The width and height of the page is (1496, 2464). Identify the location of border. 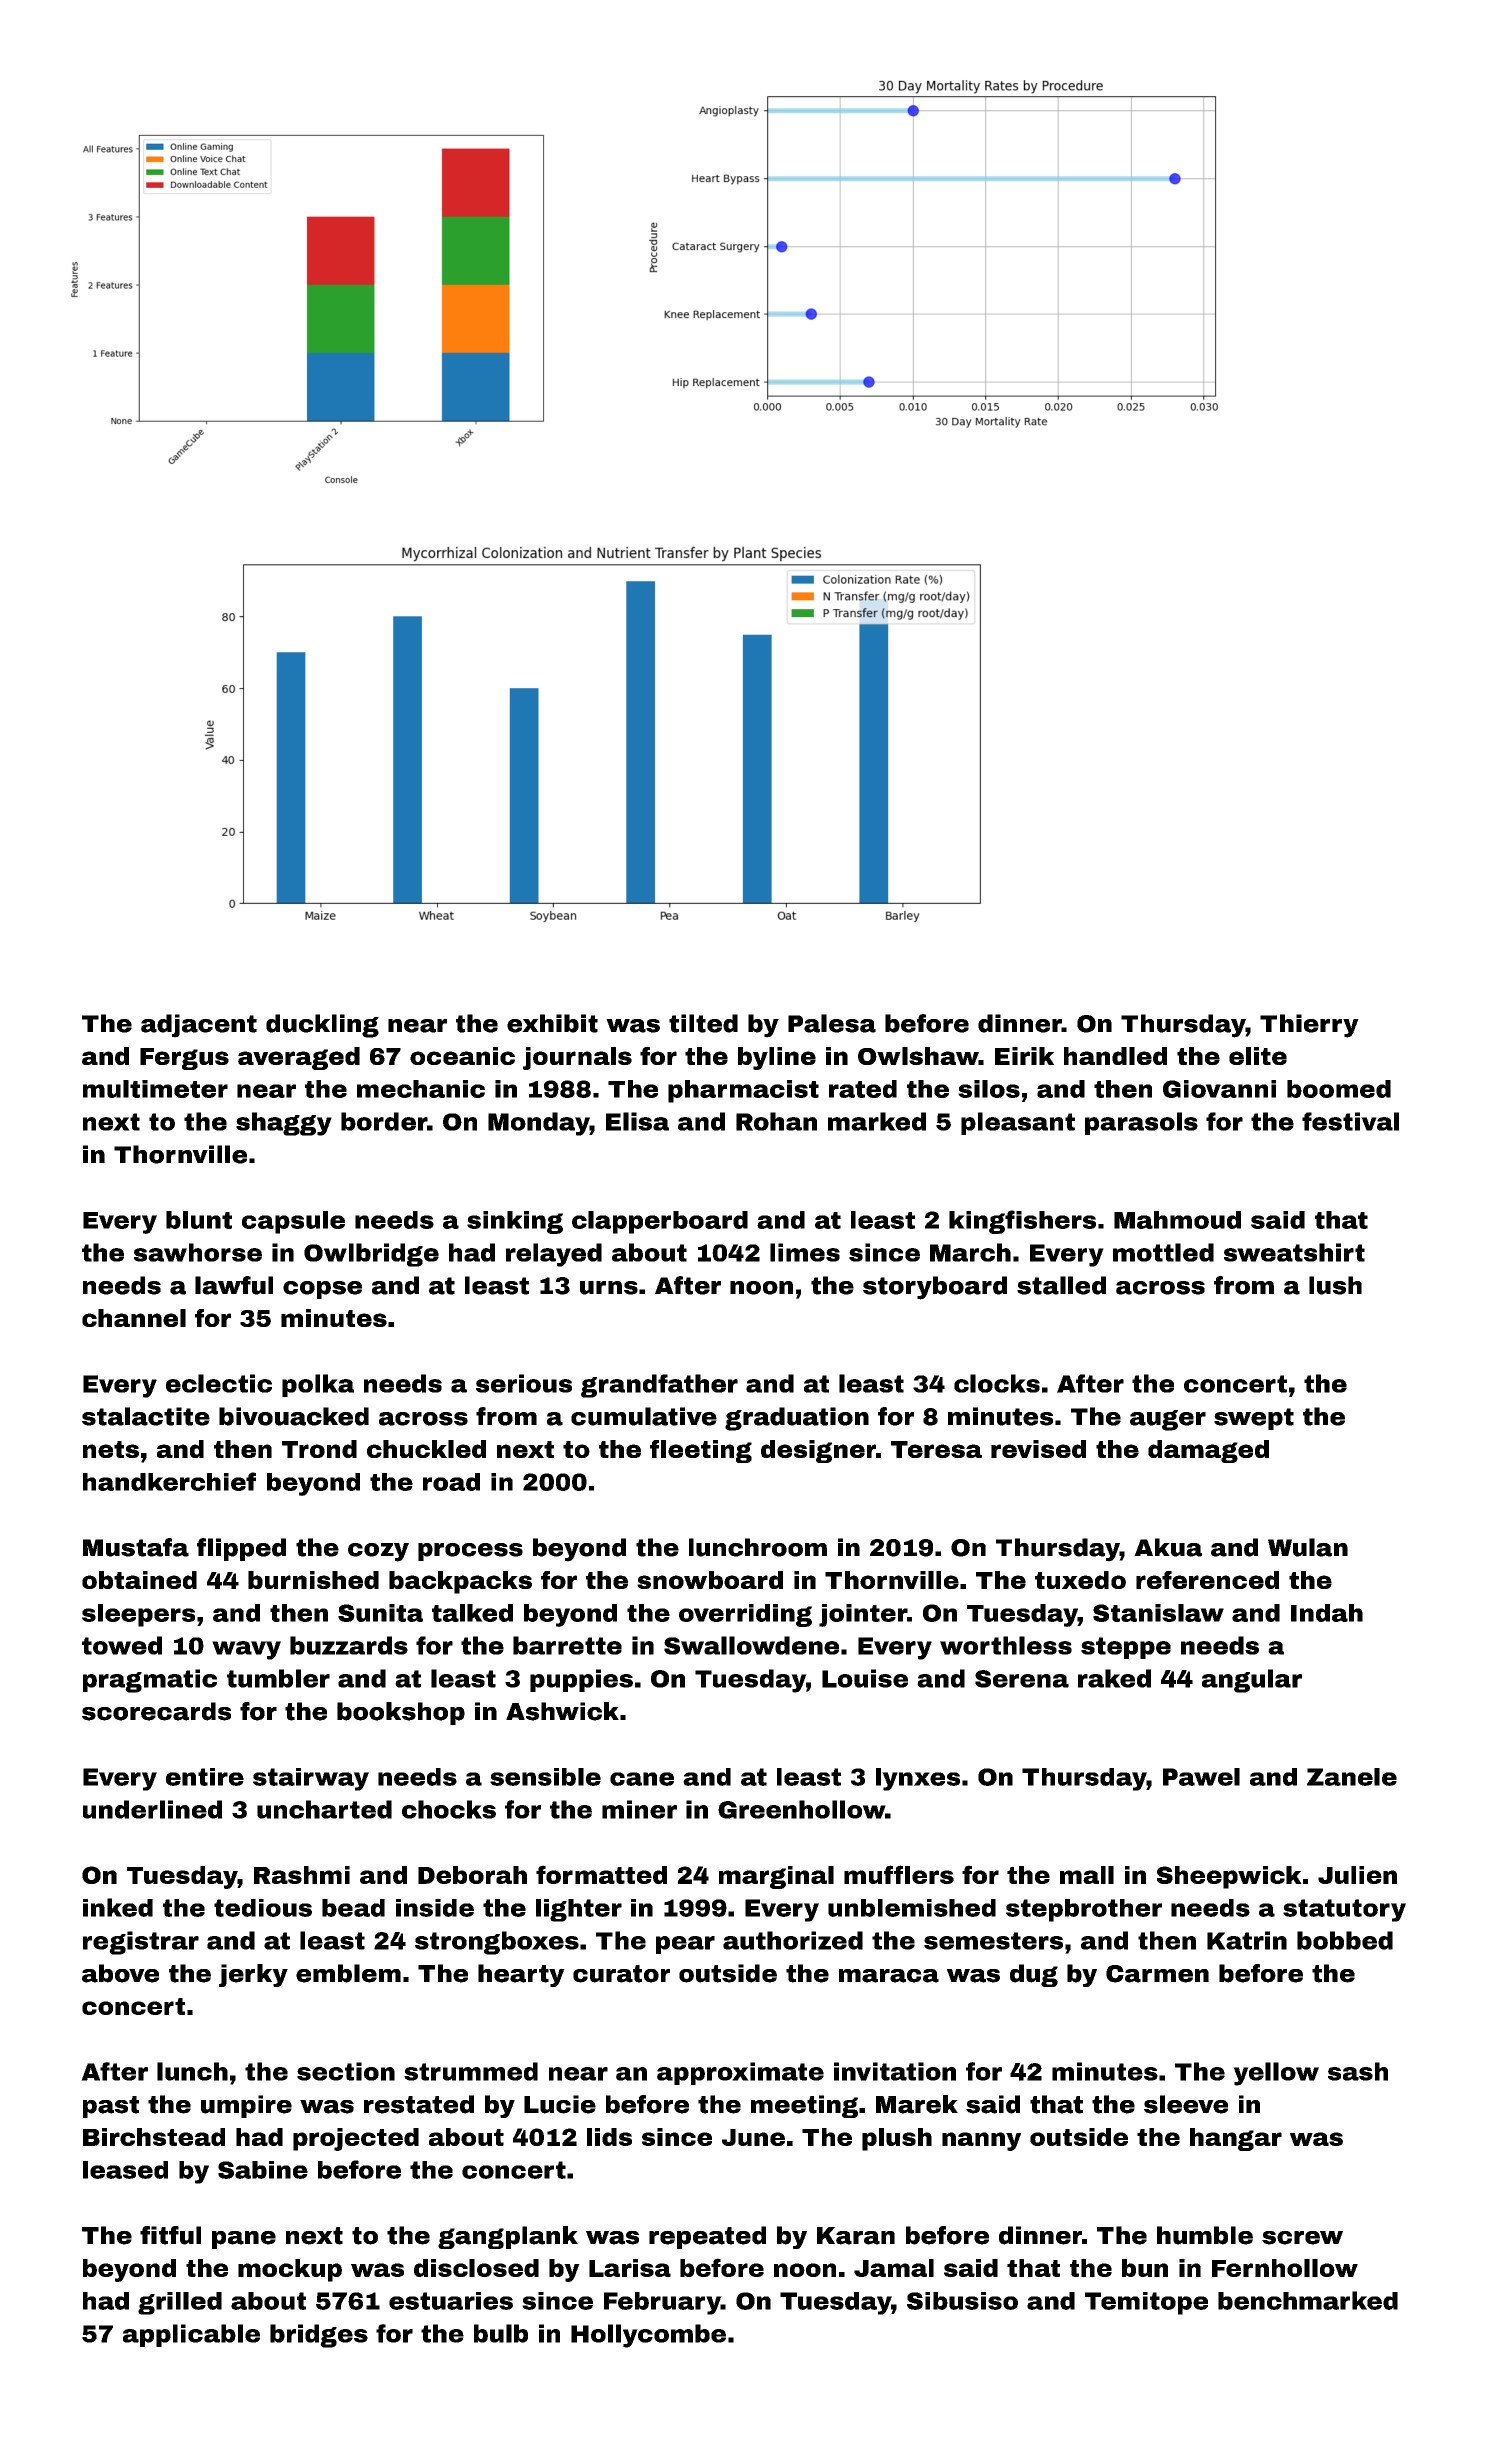
(384, 1121).
